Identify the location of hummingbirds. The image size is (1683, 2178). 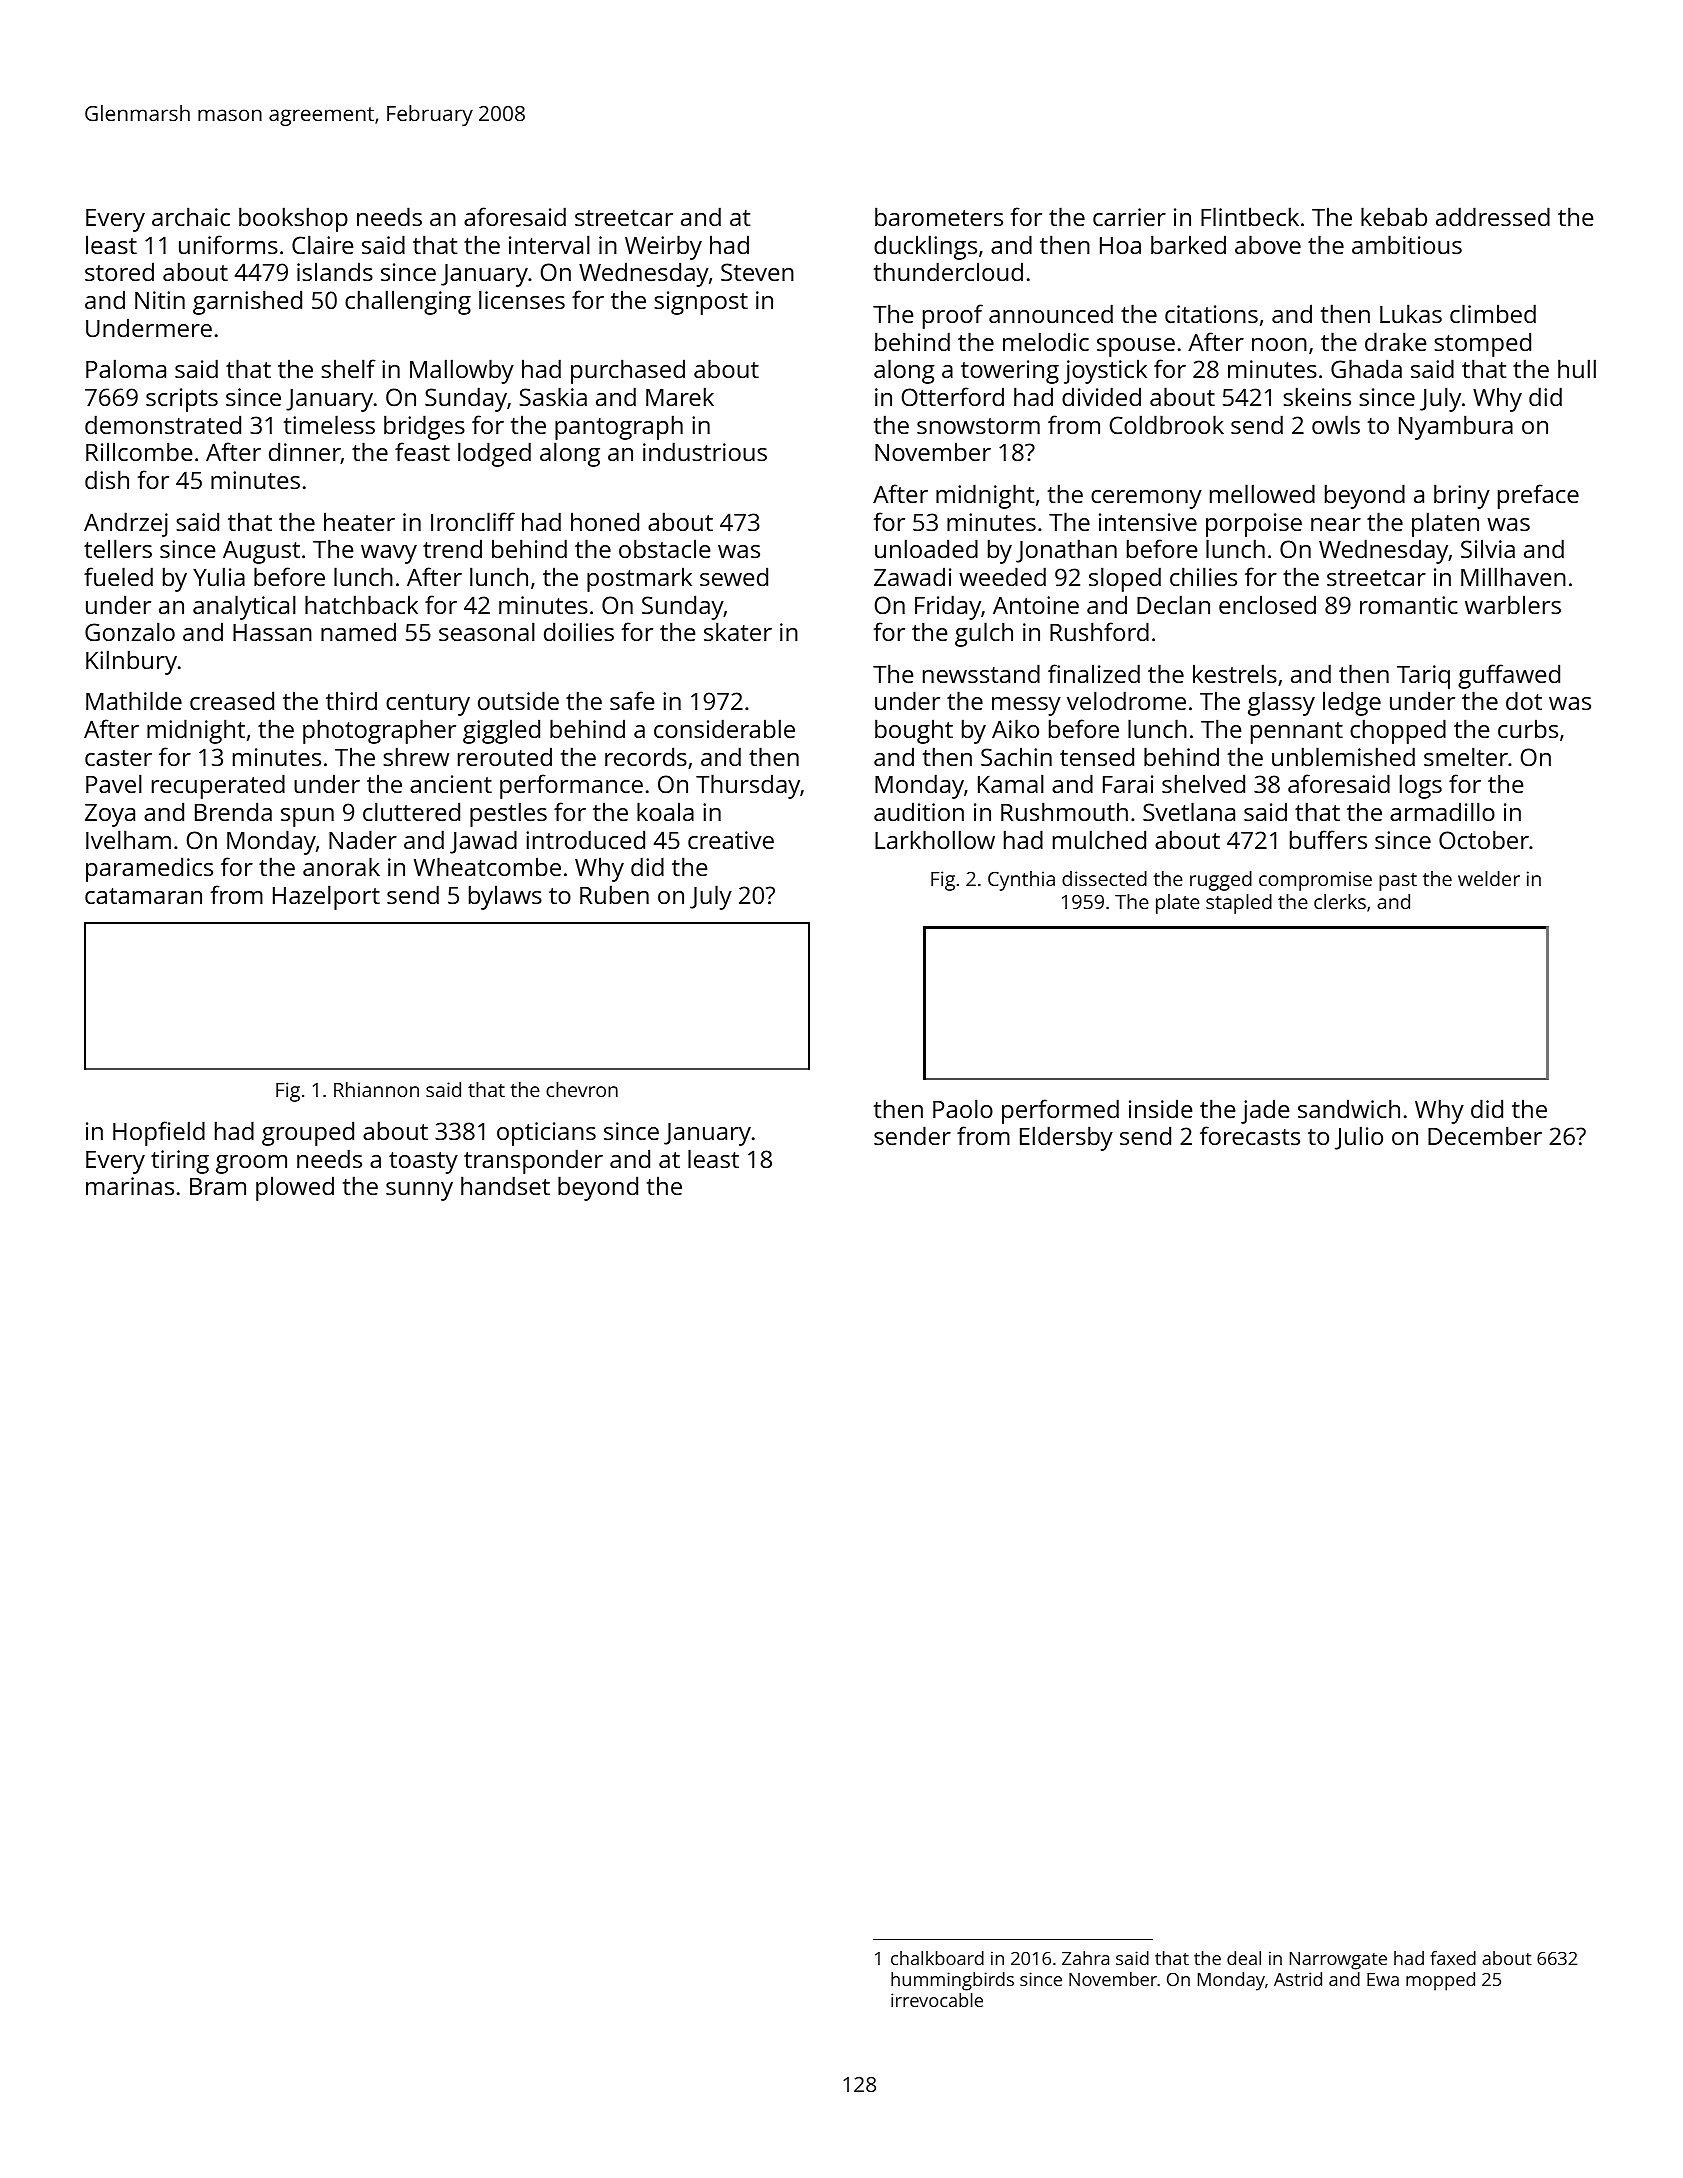
(952, 1981).
